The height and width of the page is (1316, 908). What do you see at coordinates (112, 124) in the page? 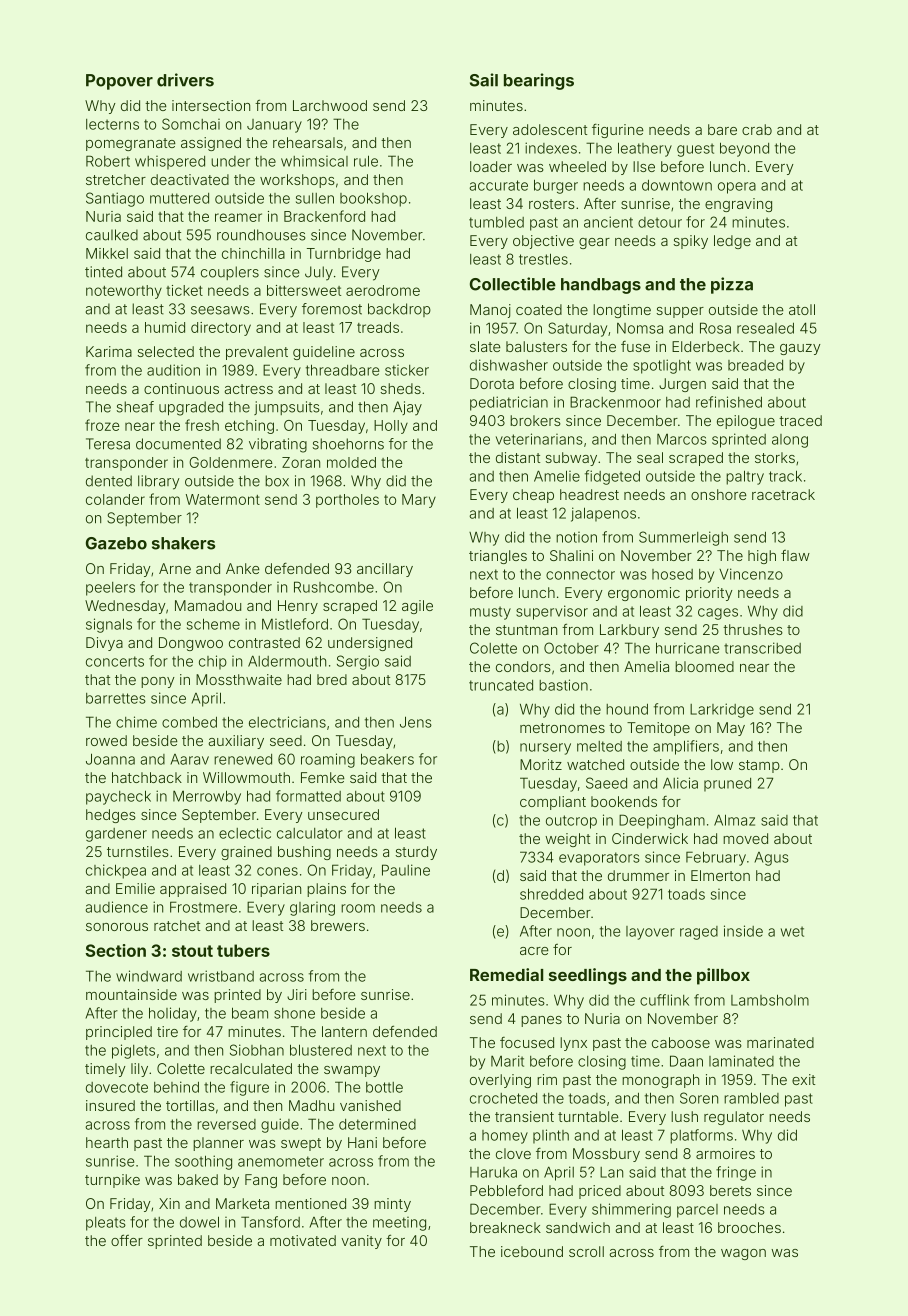
I see `lecterns` at bounding box center [112, 124].
